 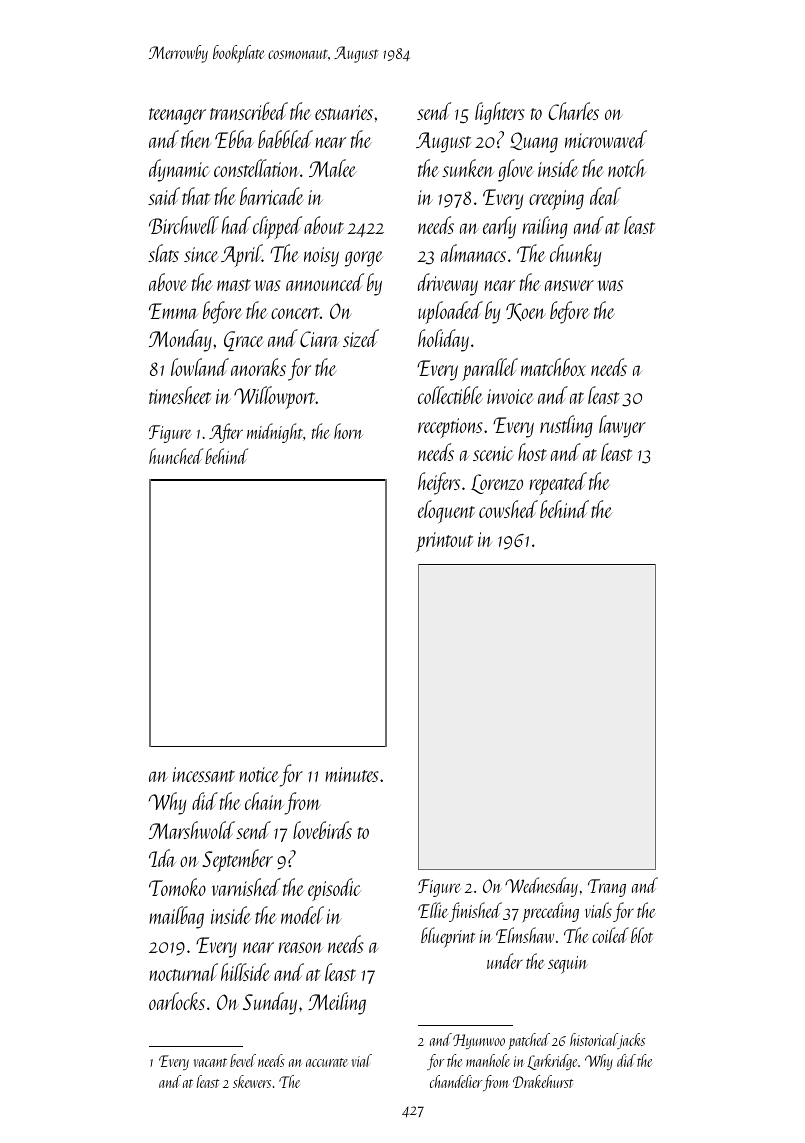 What do you see at coordinates (627, 168) in the document?
I see `notch` at bounding box center [627, 168].
